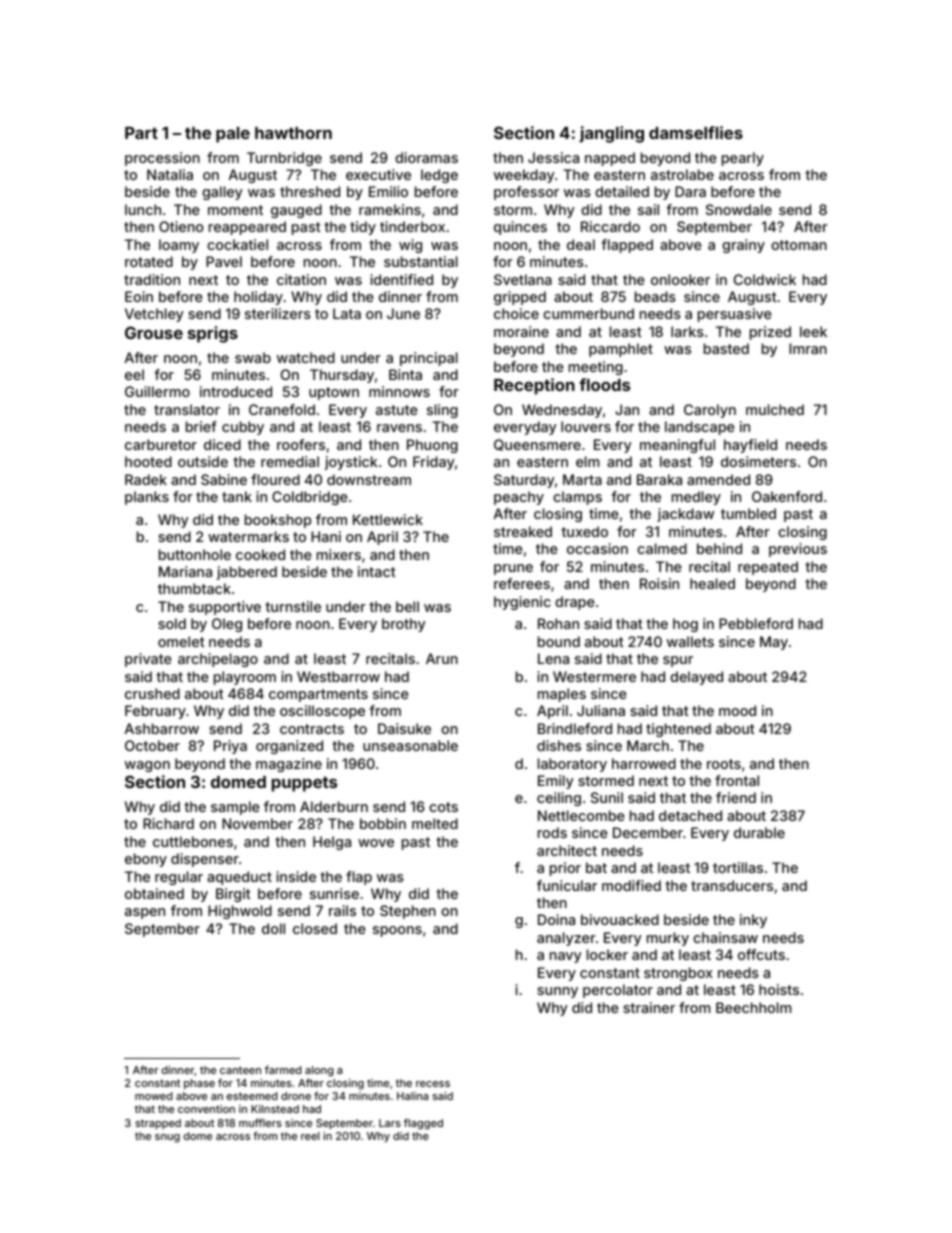 This screenshot has height=1233, width=952. I want to click on Riccardo, so click(610, 226).
